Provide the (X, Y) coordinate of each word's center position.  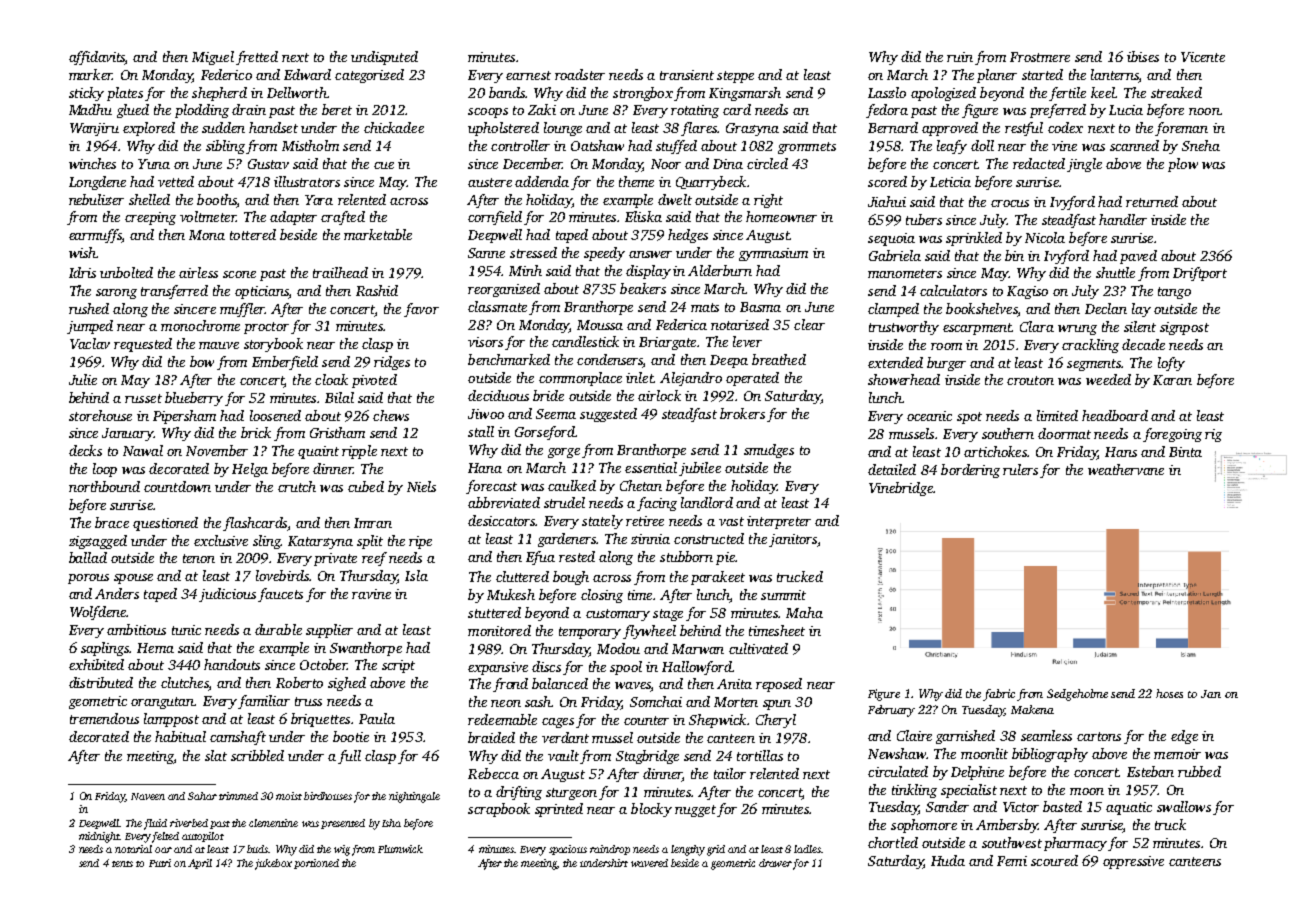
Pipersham (184, 417)
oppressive (1133, 862)
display (648, 272)
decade (1143, 344)
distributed (101, 682)
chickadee (394, 127)
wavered (649, 863)
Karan (1172, 380)
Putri (160, 863)
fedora (887, 111)
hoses (1169, 693)
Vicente (1203, 57)
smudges (769, 451)
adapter (293, 218)
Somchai (656, 701)
